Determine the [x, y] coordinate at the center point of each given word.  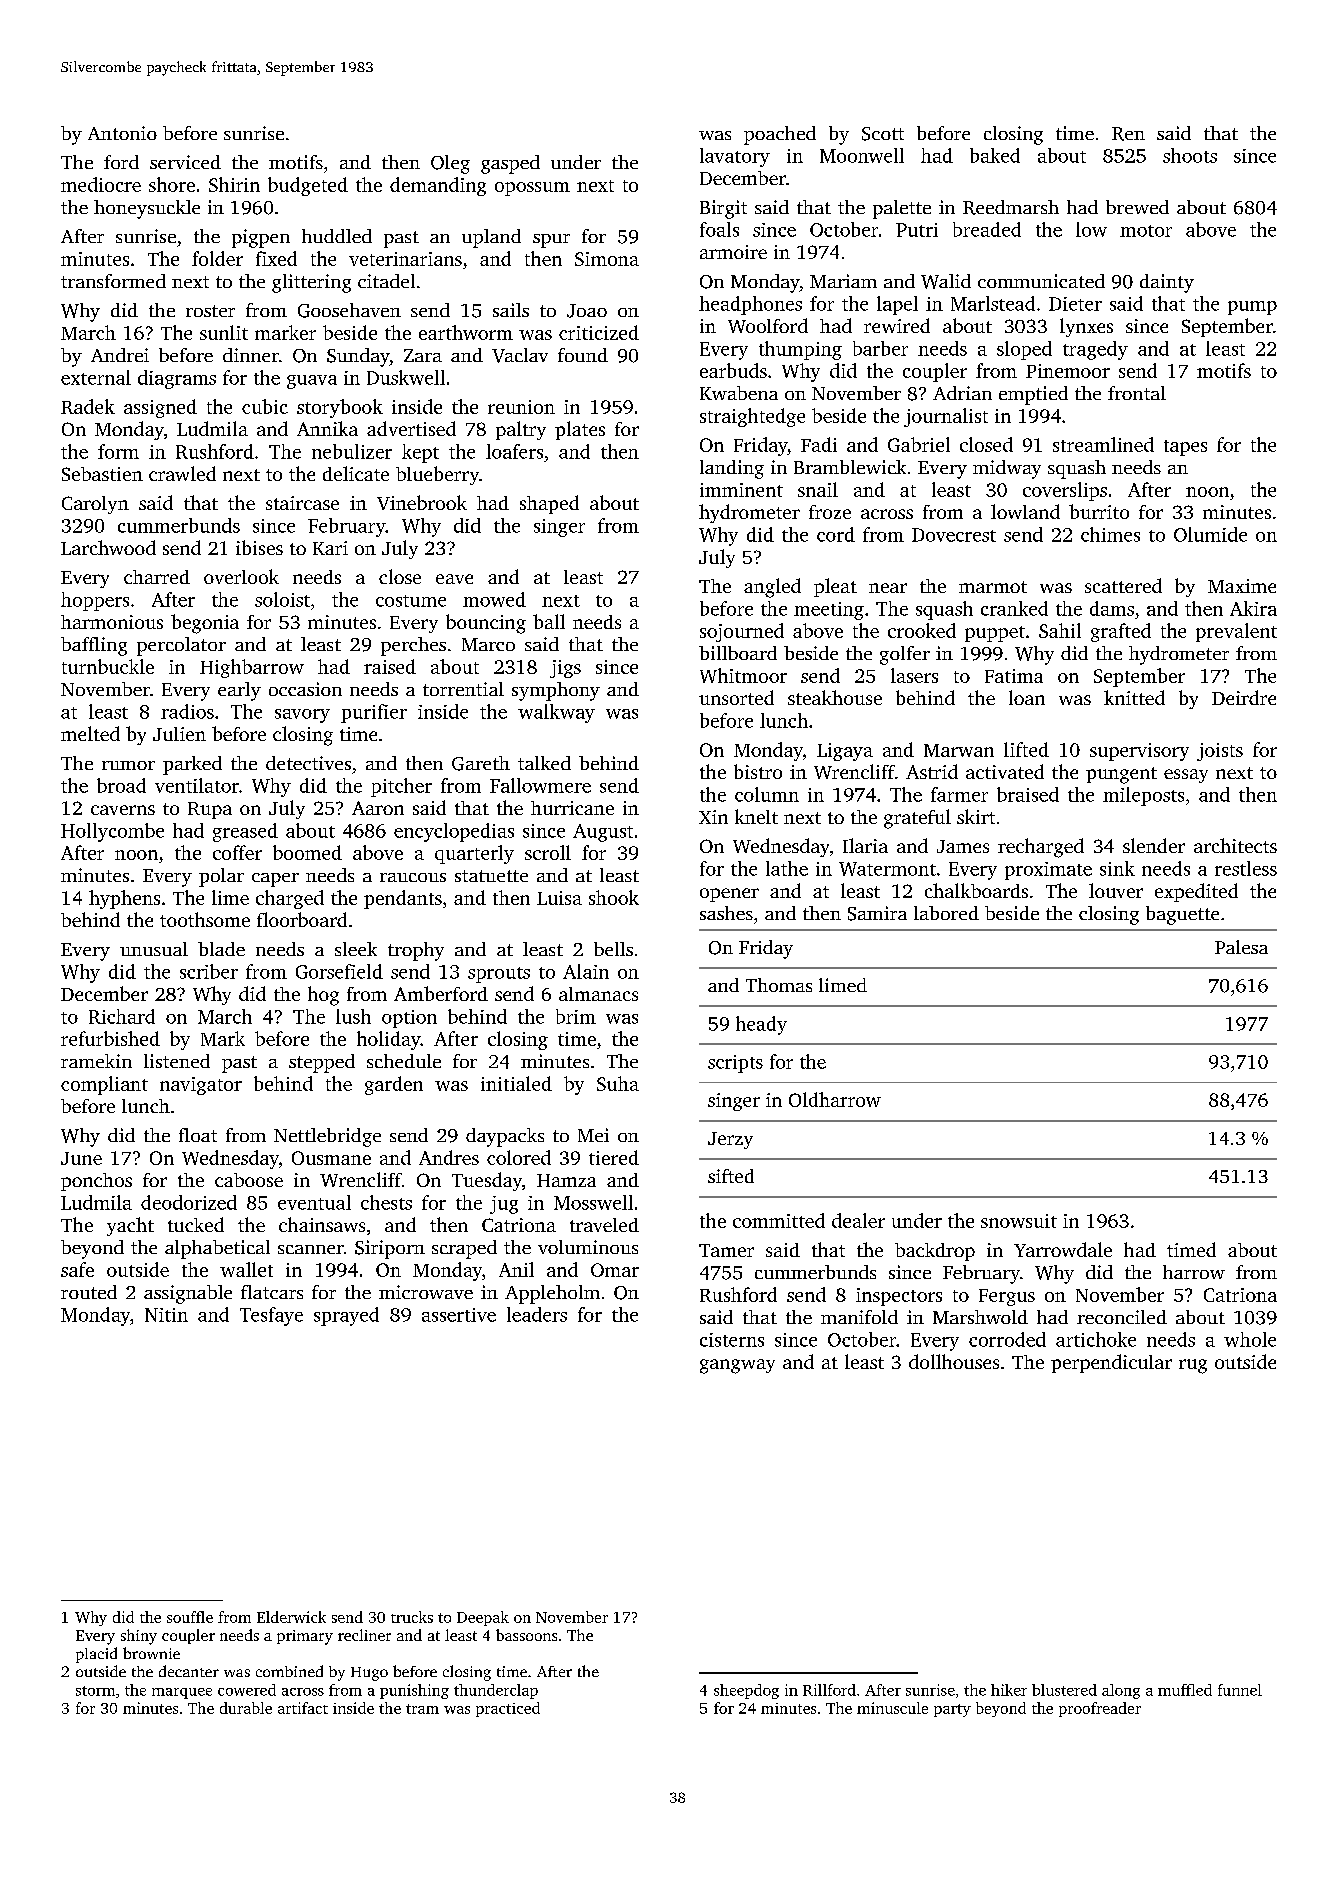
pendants [403, 899]
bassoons [526, 1635]
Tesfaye [271, 1316]
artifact [303, 1708]
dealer [858, 1220]
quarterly [474, 854]
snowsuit [1019, 1221]
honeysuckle [147, 209]
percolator [181, 646]
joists [1220, 752]
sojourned [742, 632]
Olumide [1210, 534]
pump [1252, 308]
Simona [607, 259]
